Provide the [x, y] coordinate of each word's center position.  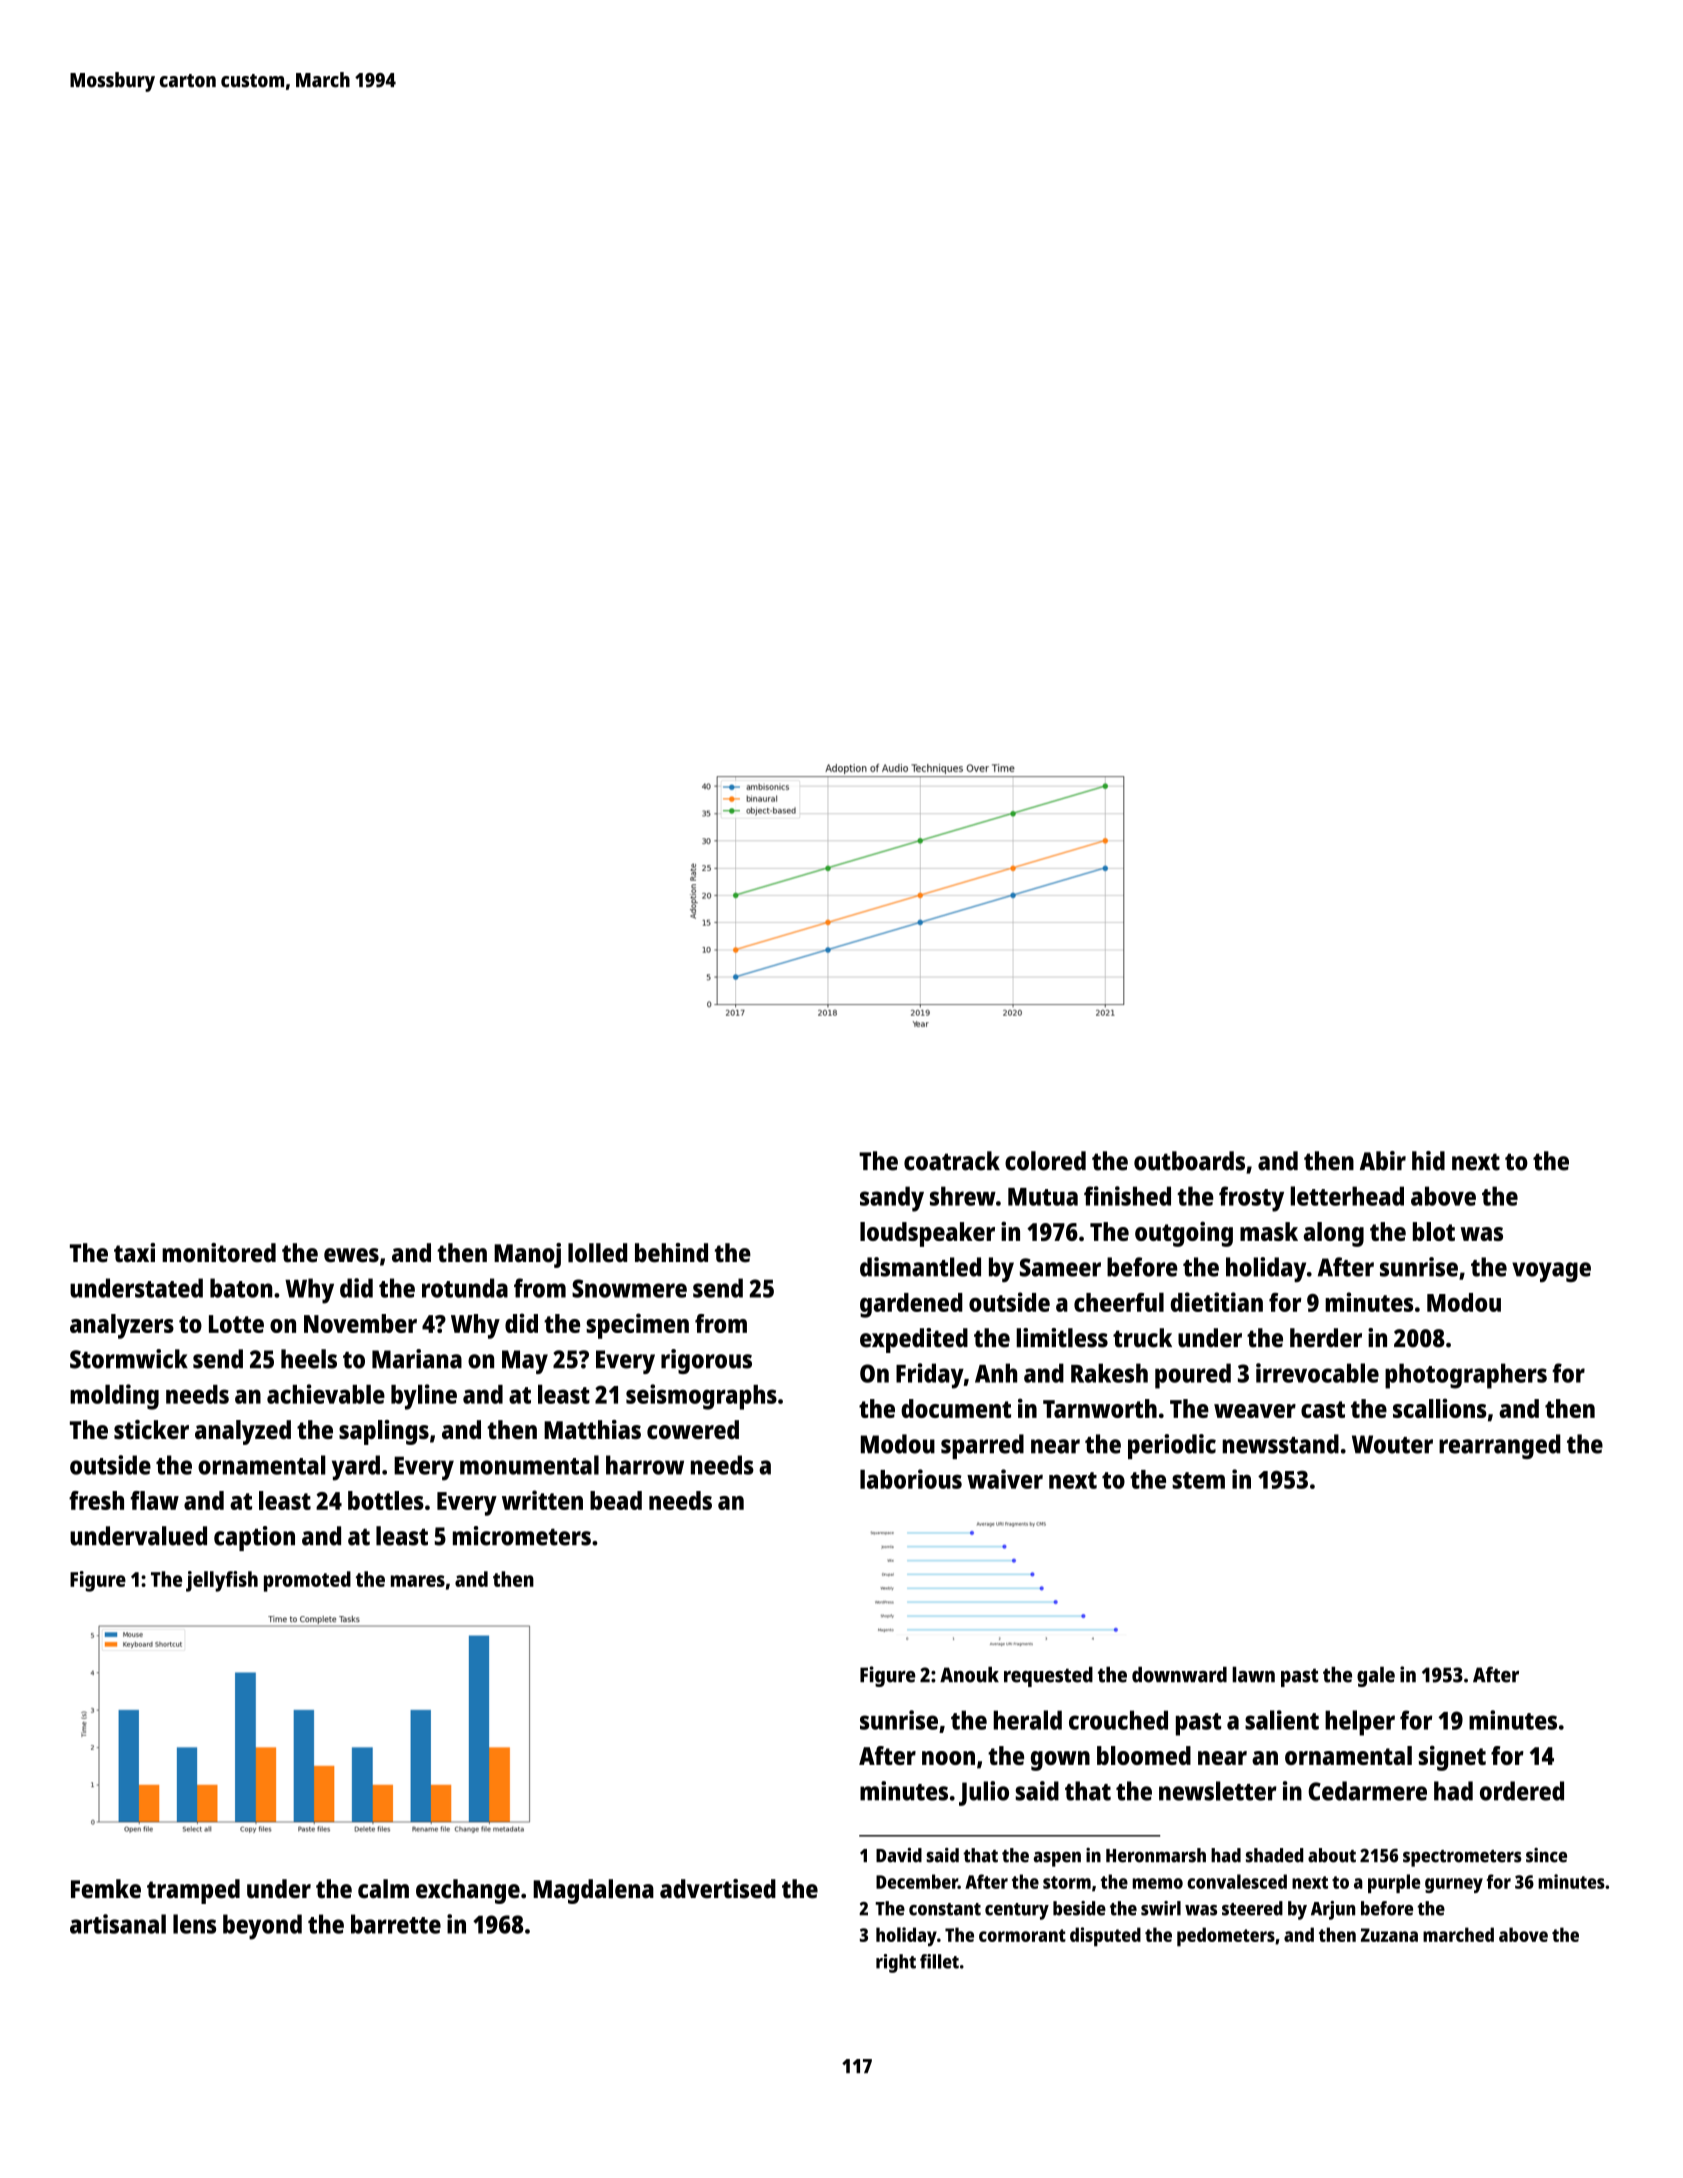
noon [948, 1758]
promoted [307, 1581]
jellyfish [222, 1581]
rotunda [465, 1288]
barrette [396, 1924]
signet [1452, 1758]
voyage [1551, 1272]
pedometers [1226, 1937]
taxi [134, 1253]
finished [1127, 1196]
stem [1198, 1480]
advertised [718, 1889]
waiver [1005, 1479]
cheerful [1119, 1302]
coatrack [952, 1161]
